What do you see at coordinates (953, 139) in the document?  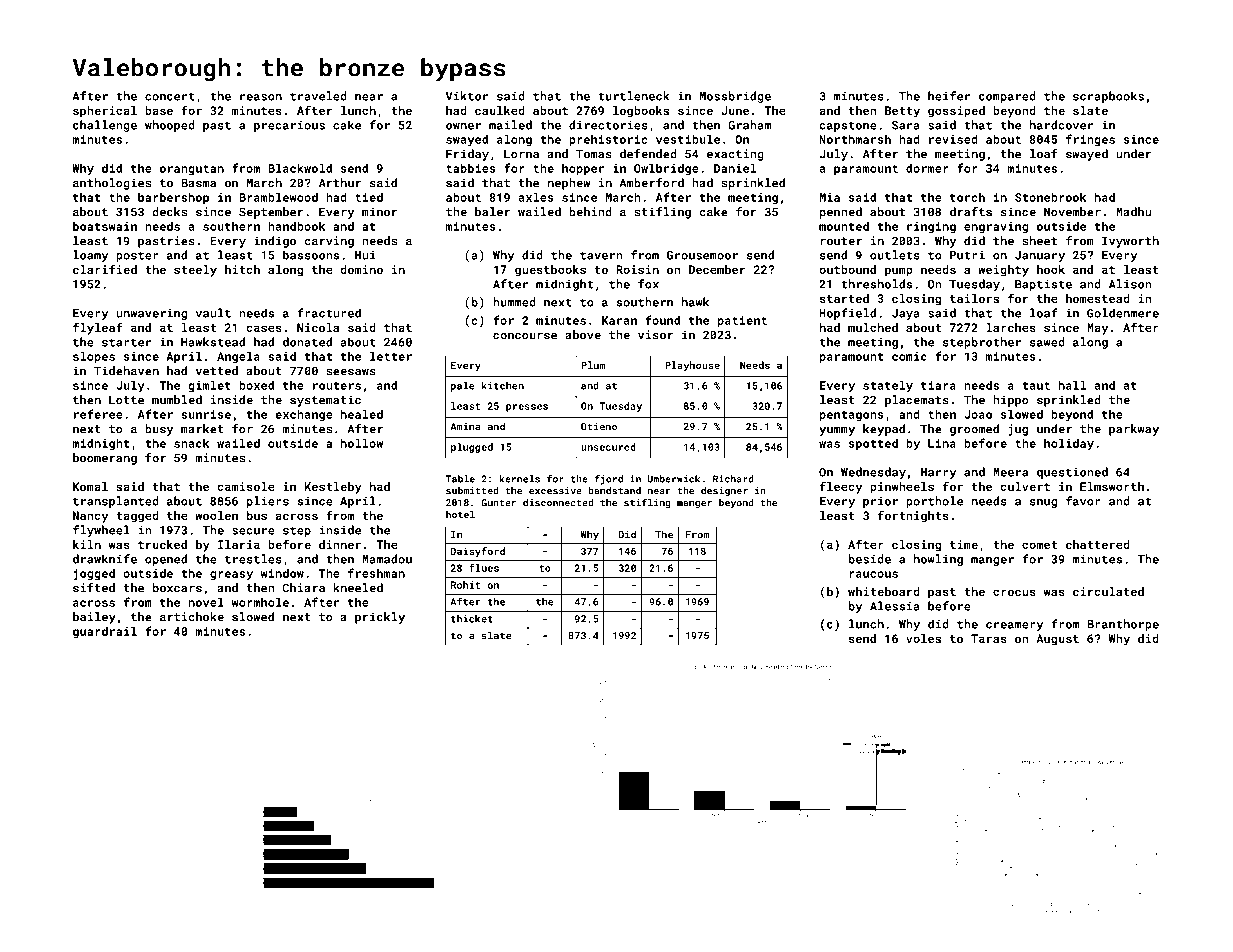 I see `revised` at bounding box center [953, 139].
